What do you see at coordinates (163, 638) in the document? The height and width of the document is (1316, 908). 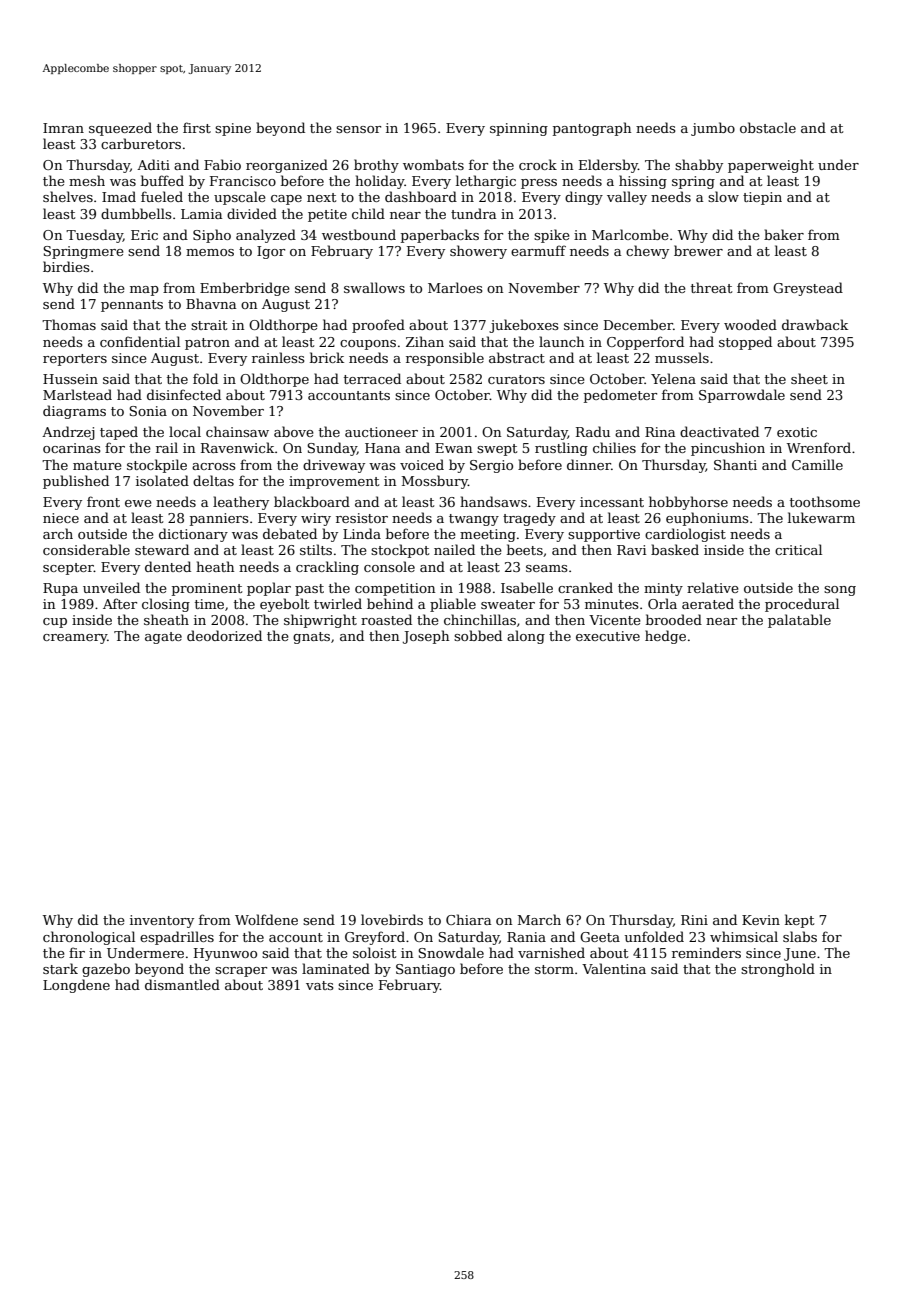 I see `agate` at bounding box center [163, 638].
